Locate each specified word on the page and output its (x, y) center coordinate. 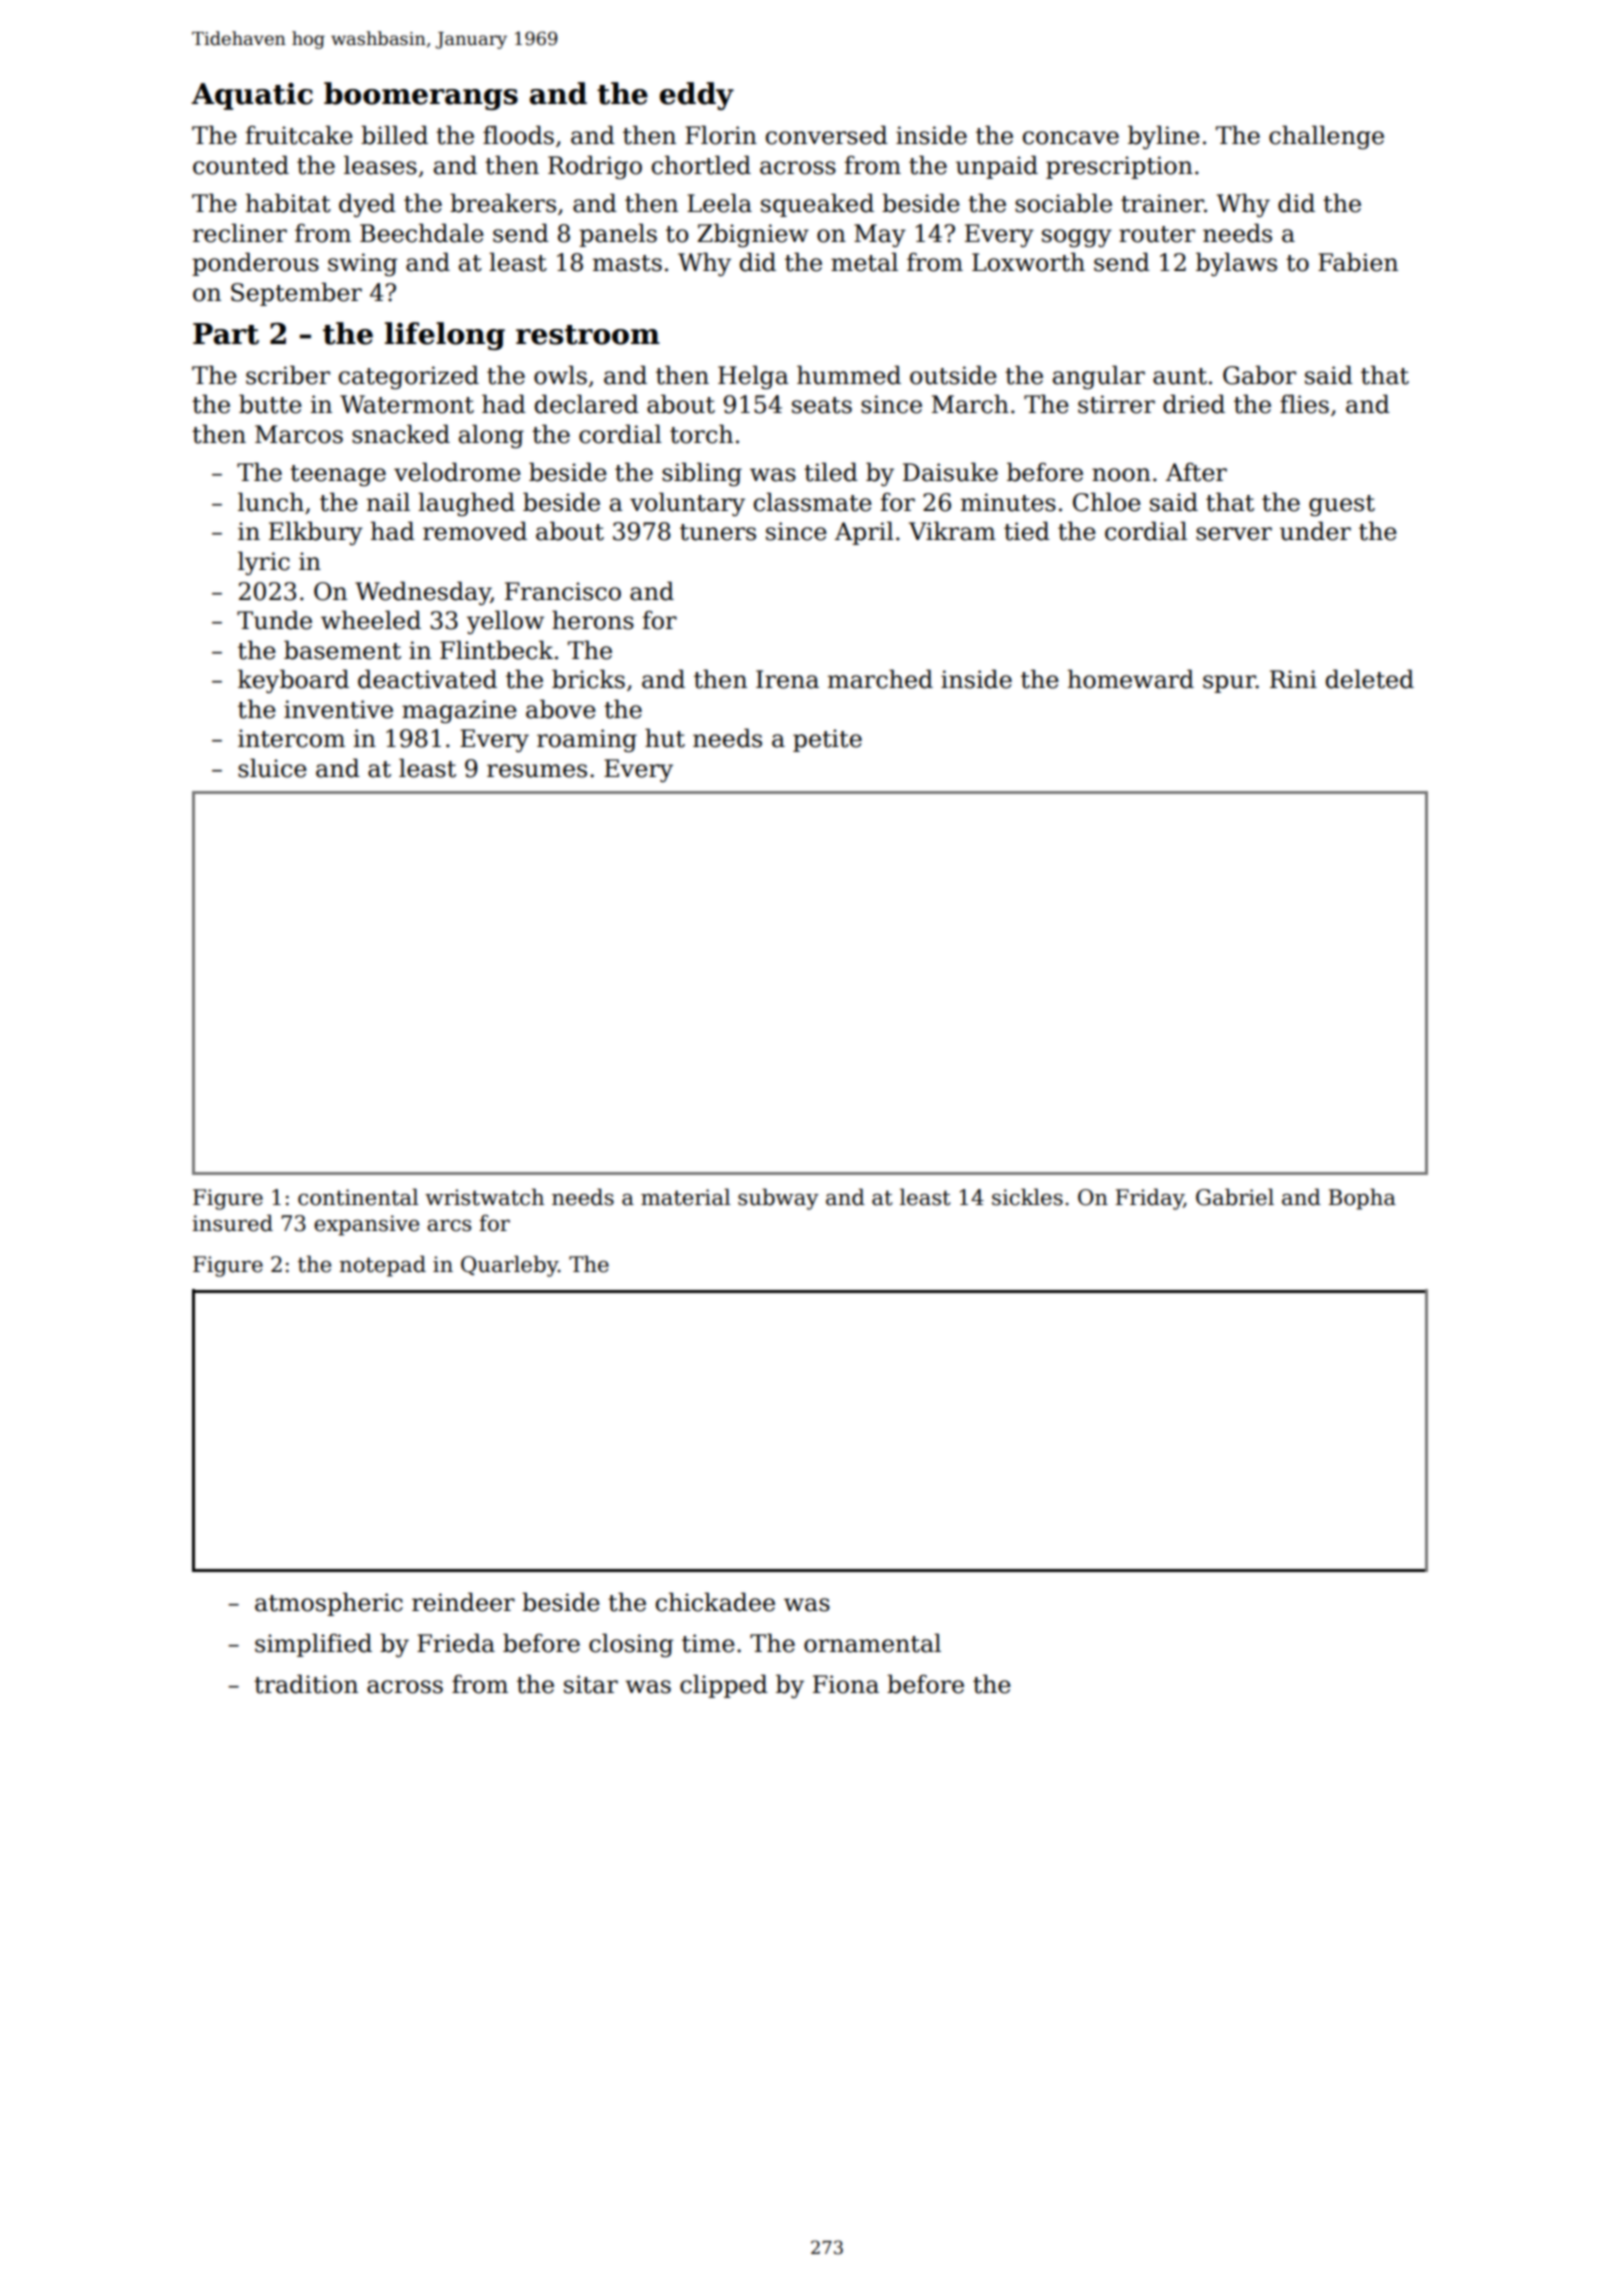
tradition (306, 1684)
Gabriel (1235, 1197)
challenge (1326, 137)
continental (358, 1197)
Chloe (1107, 502)
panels (618, 235)
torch (701, 434)
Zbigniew (753, 235)
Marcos (299, 434)
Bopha (1362, 1199)
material (685, 1197)
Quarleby (509, 1266)
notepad (382, 1266)
